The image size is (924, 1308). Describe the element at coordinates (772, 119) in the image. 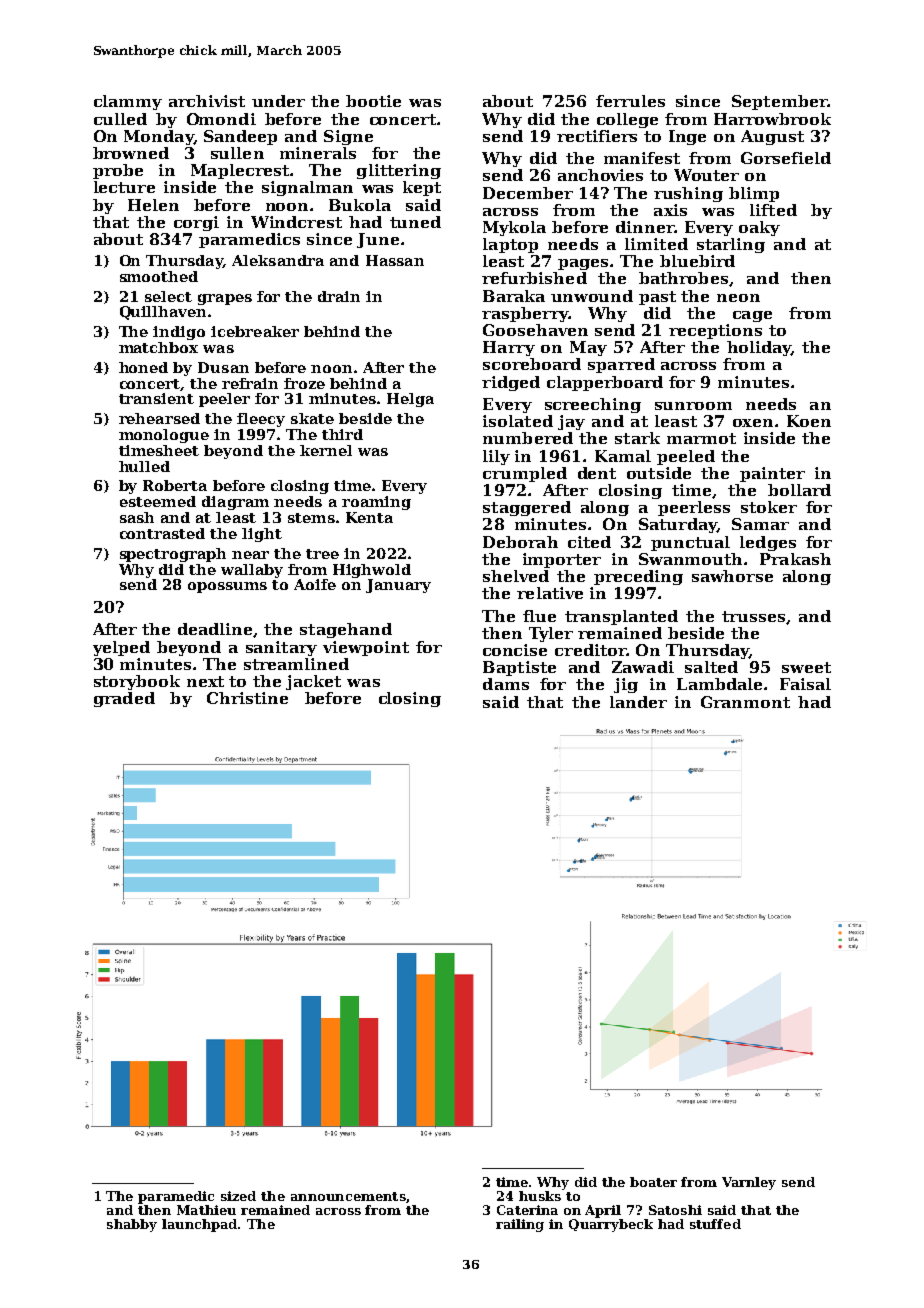

I see `Harrowbrook` at that location.
